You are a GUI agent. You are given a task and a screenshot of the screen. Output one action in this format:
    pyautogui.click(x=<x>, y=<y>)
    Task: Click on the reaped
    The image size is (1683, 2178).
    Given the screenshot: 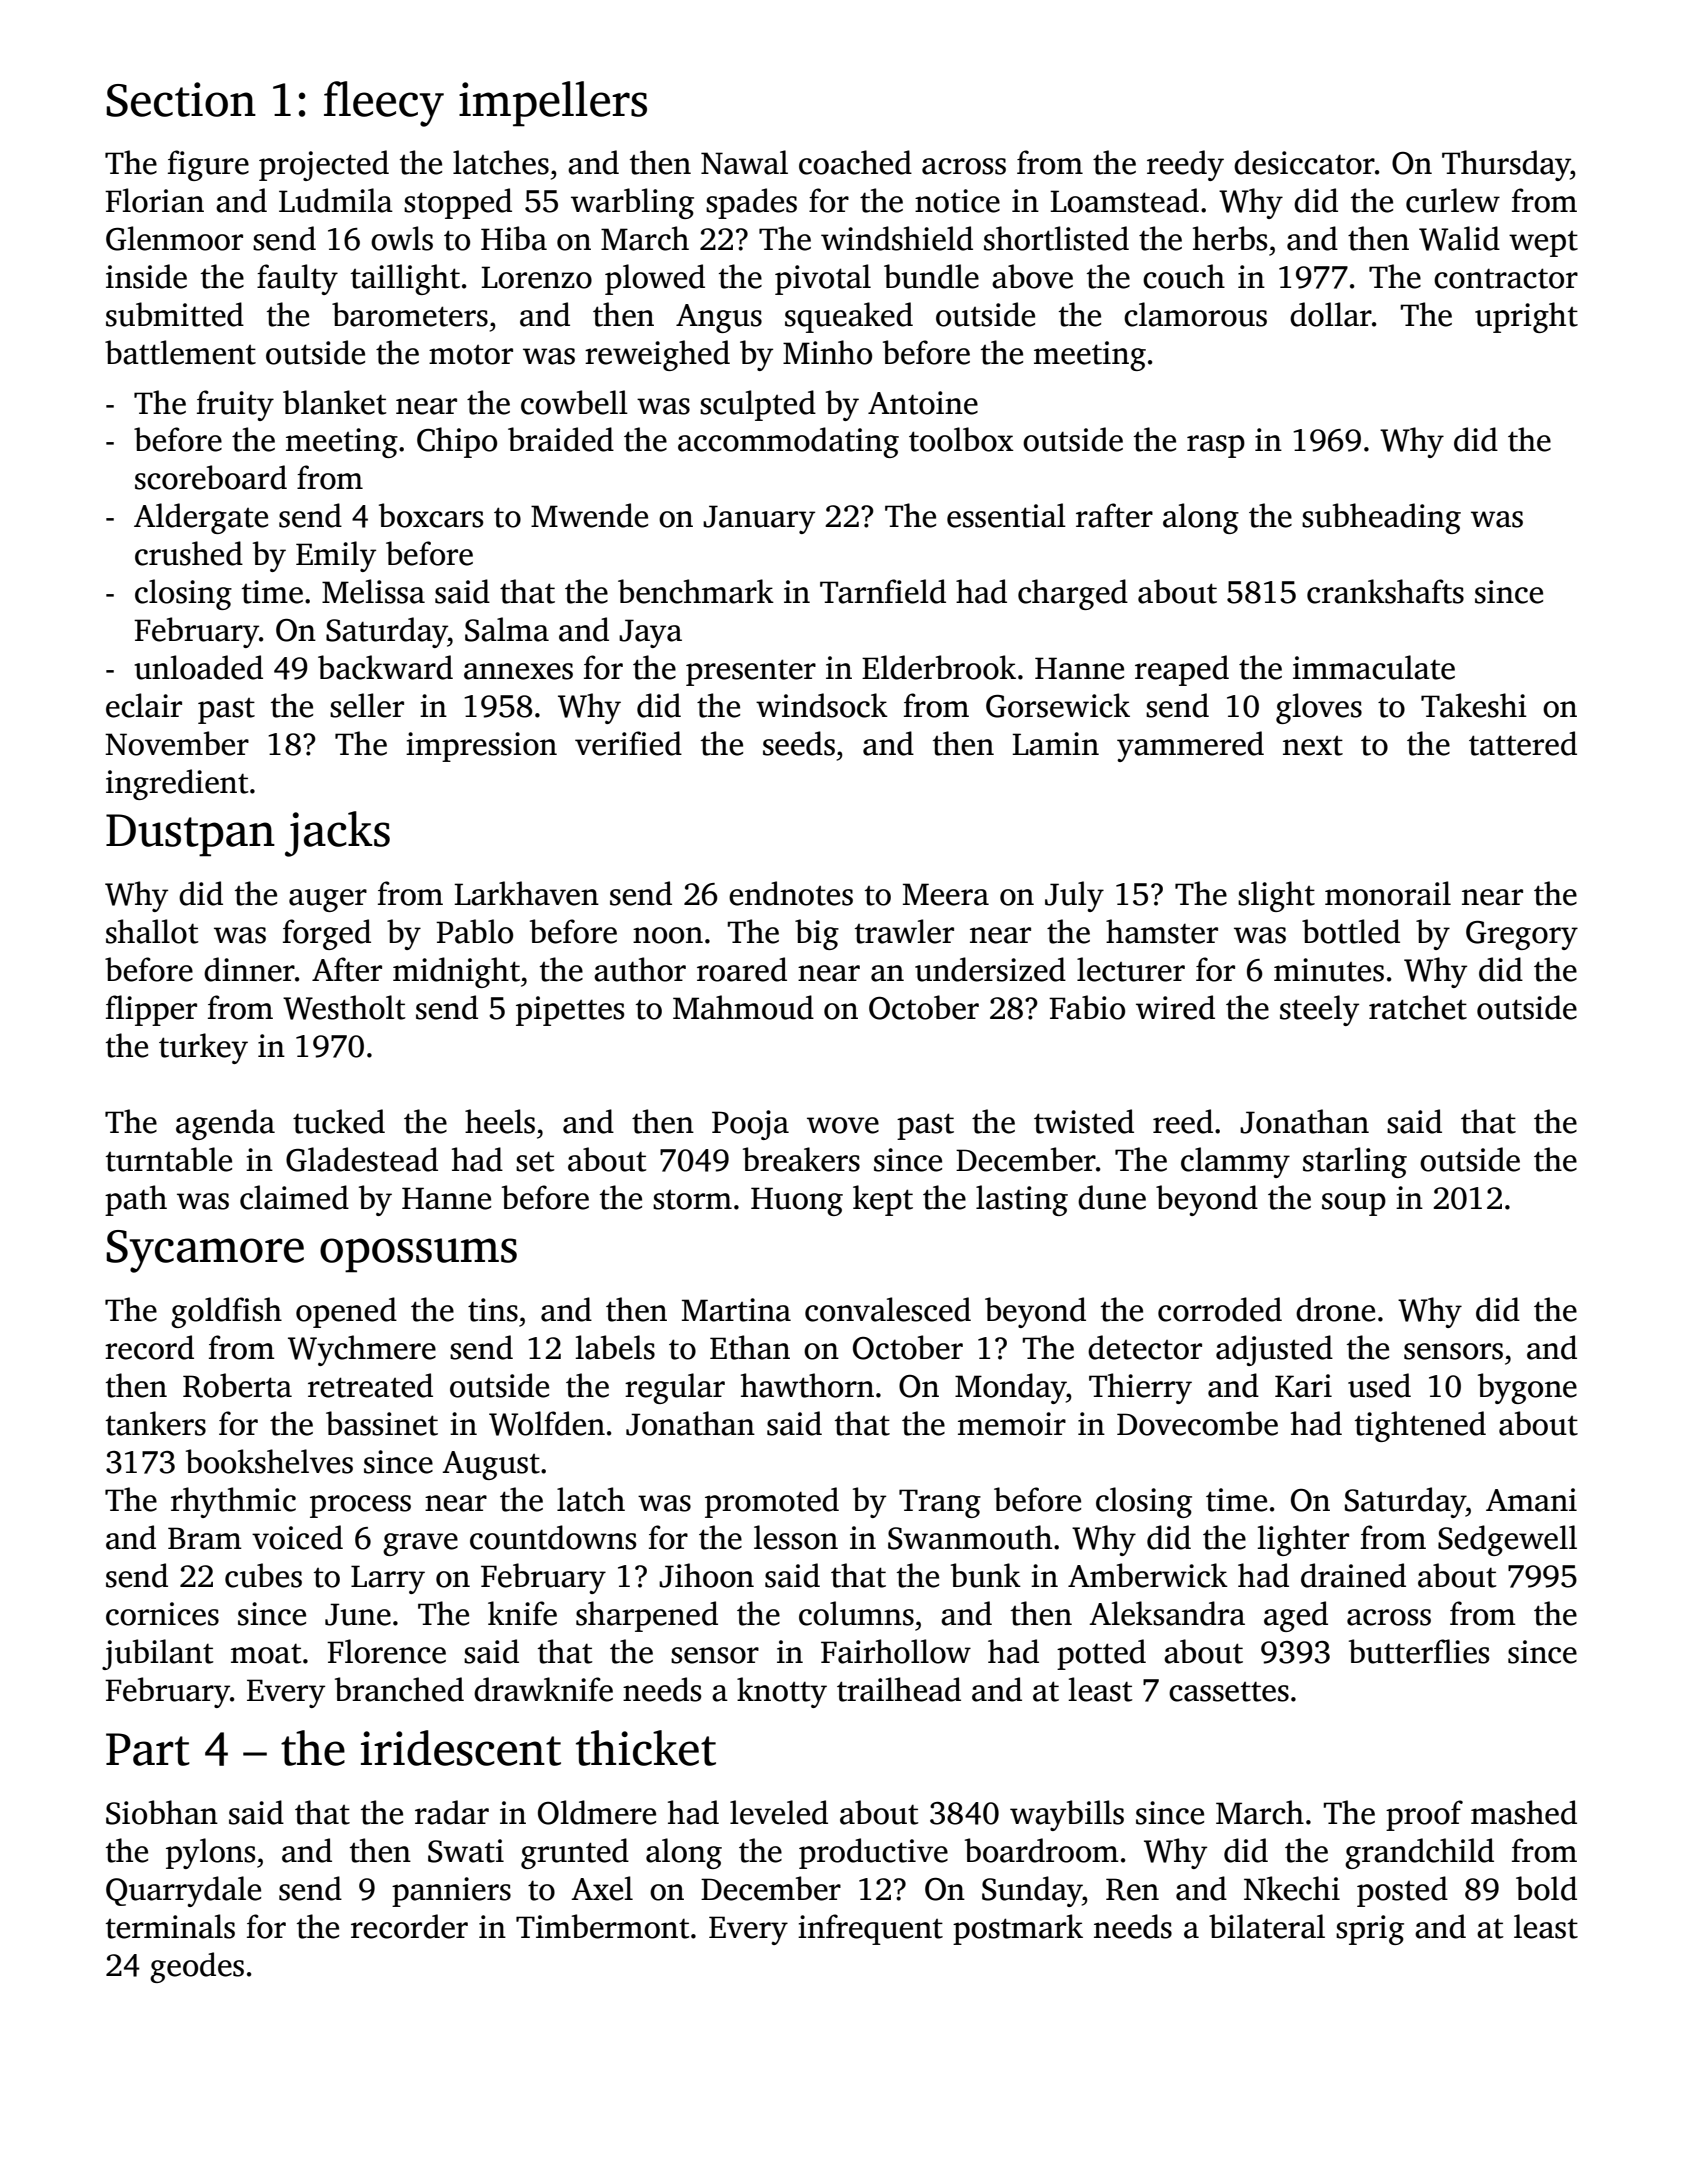 What is the action you would take?
    pyautogui.click(x=1182, y=670)
